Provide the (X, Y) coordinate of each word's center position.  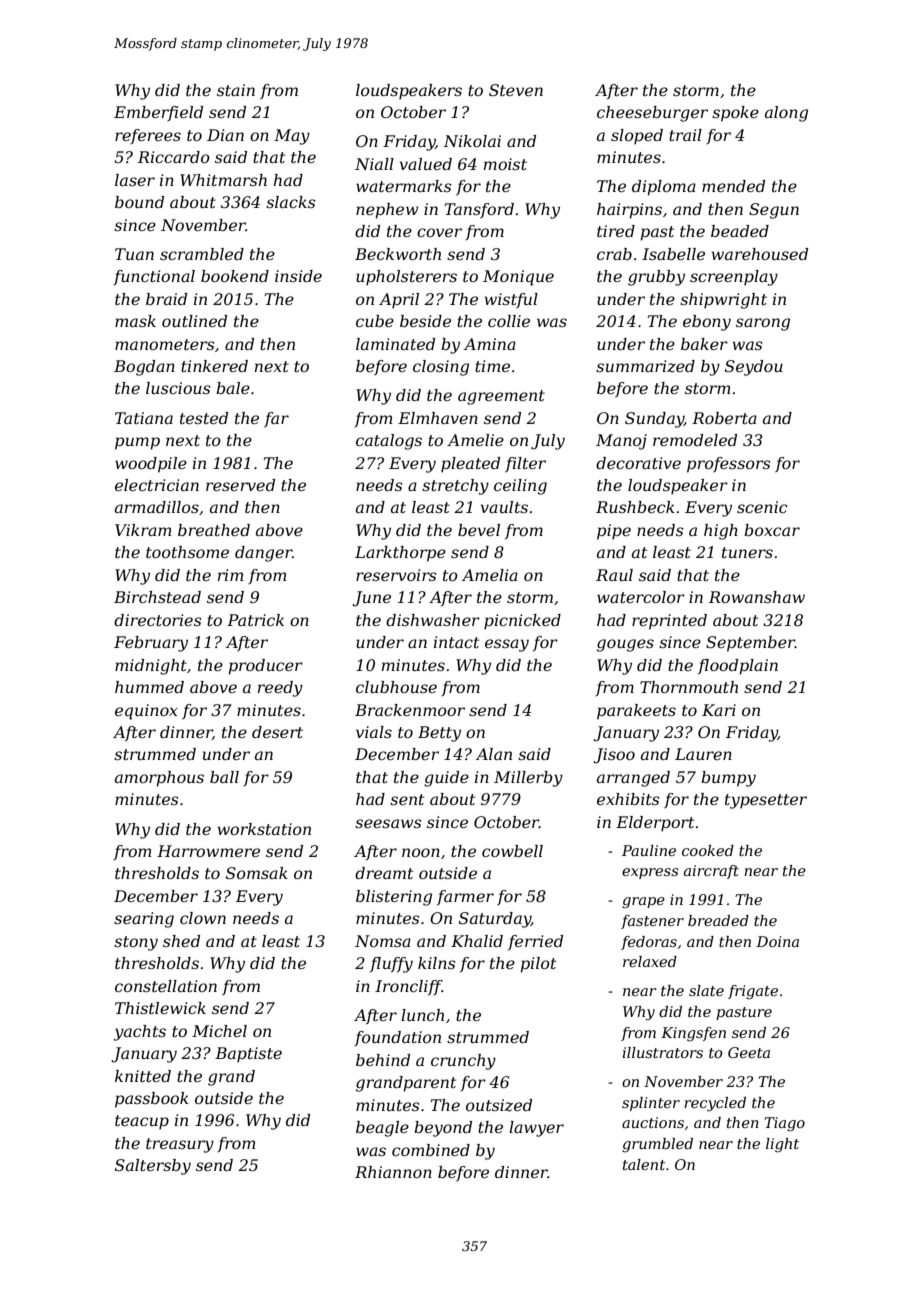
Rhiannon (393, 1172)
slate (706, 990)
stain (236, 90)
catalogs (389, 442)
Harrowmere (208, 851)
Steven (516, 90)
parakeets (636, 712)
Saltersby (153, 1167)
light (782, 1145)
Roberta (724, 418)
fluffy (391, 965)
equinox (146, 712)
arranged (633, 779)
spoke (735, 114)
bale (233, 388)
